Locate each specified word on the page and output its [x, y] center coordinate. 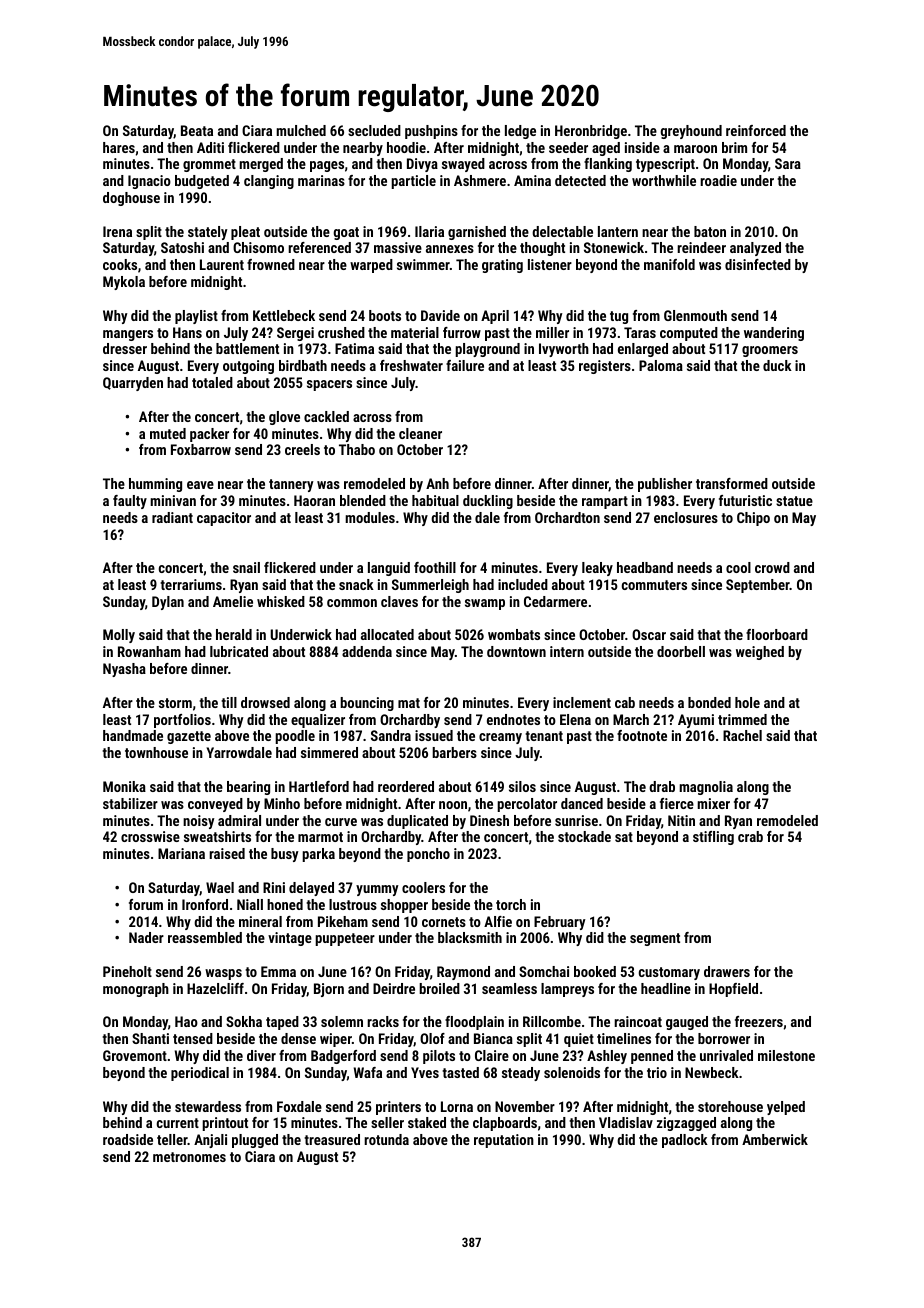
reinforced [756, 130]
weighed [760, 653]
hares [119, 147]
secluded [374, 130]
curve [341, 822]
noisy [199, 822]
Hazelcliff [215, 988]
